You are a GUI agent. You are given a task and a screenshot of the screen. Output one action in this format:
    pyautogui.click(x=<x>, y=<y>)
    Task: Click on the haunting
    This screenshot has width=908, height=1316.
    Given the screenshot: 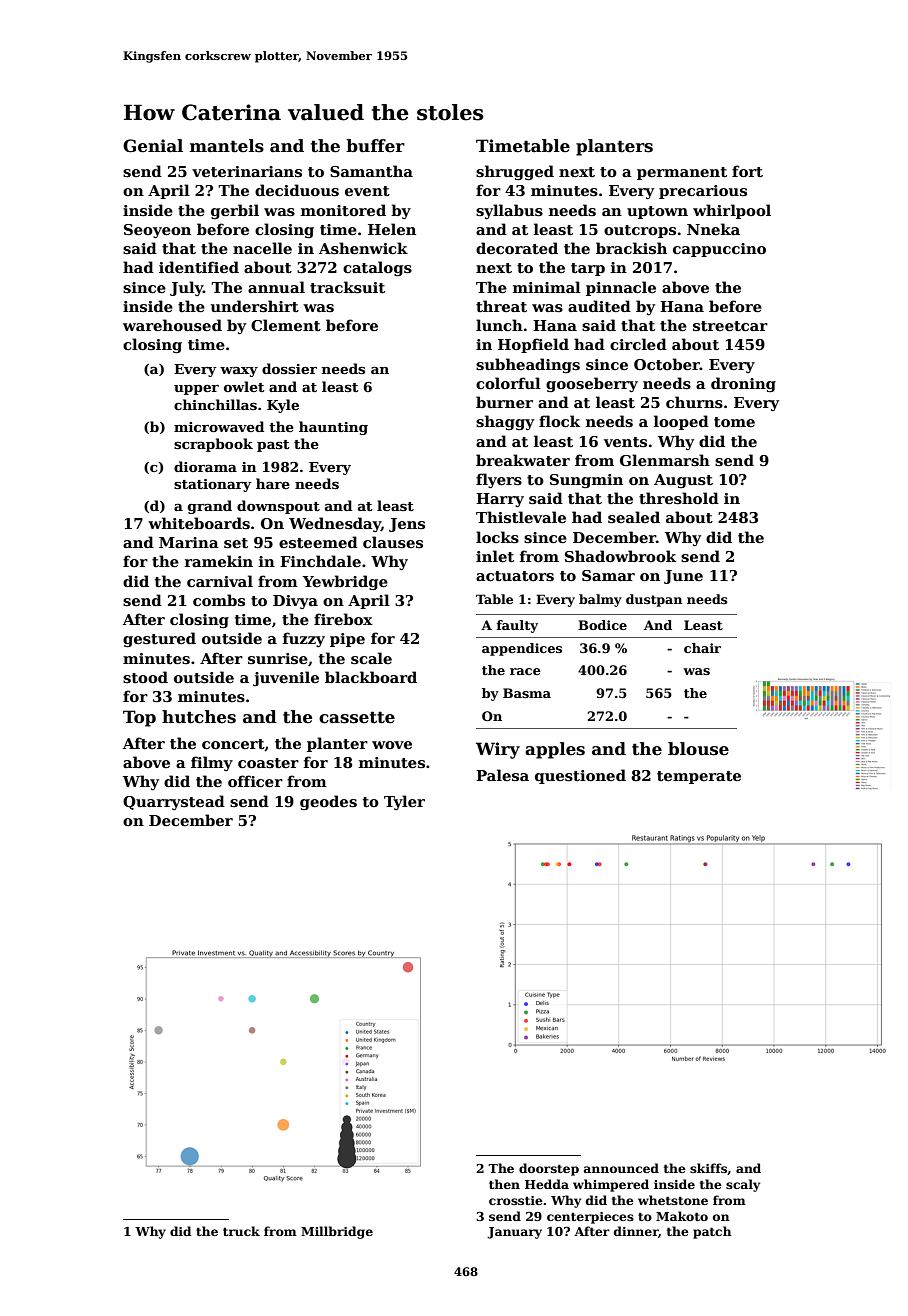 What is the action you would take?
    pyautogui.click(x=333, y=428)
